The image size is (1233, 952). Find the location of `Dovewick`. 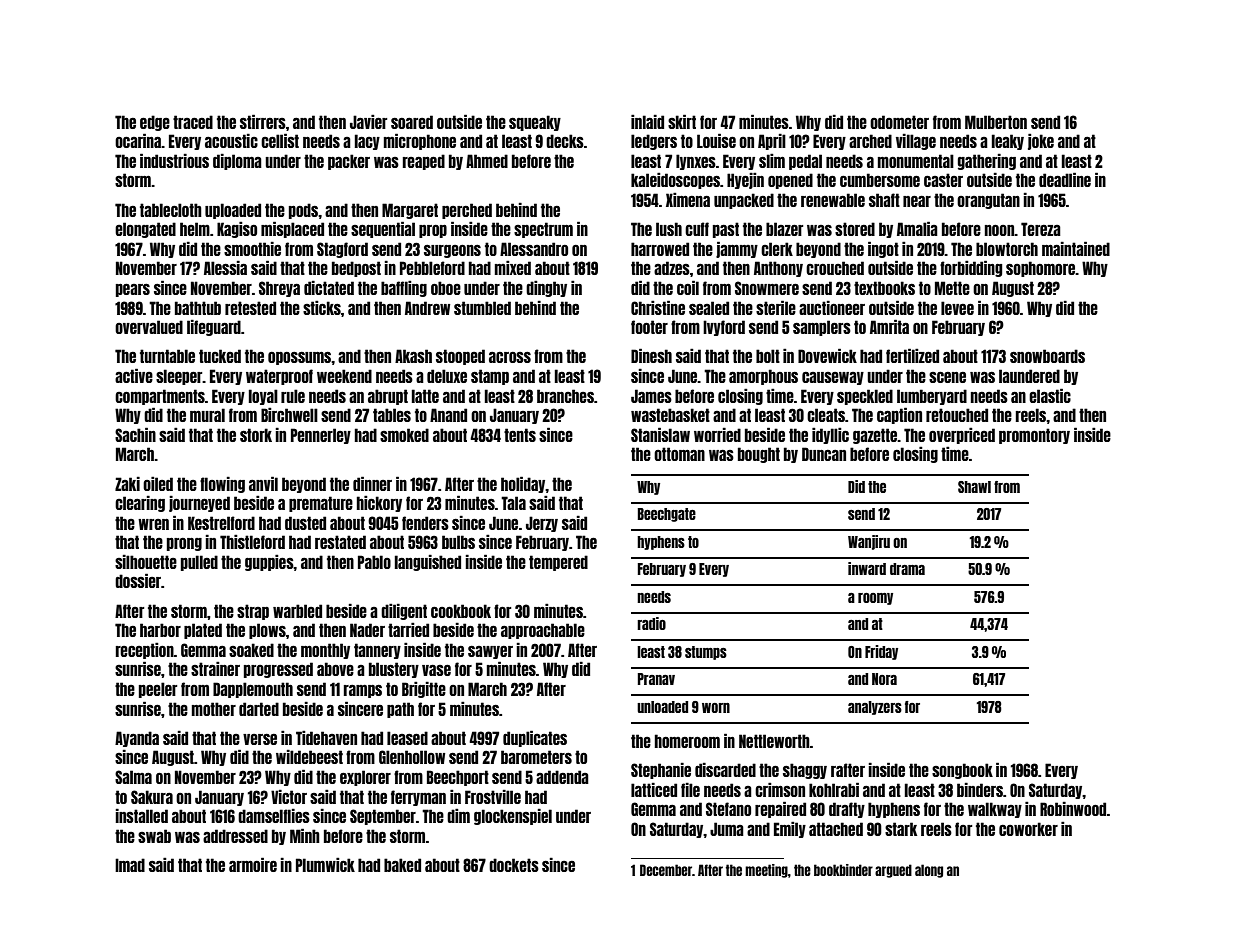

Dovewick is located at coordinates (827, 355).
